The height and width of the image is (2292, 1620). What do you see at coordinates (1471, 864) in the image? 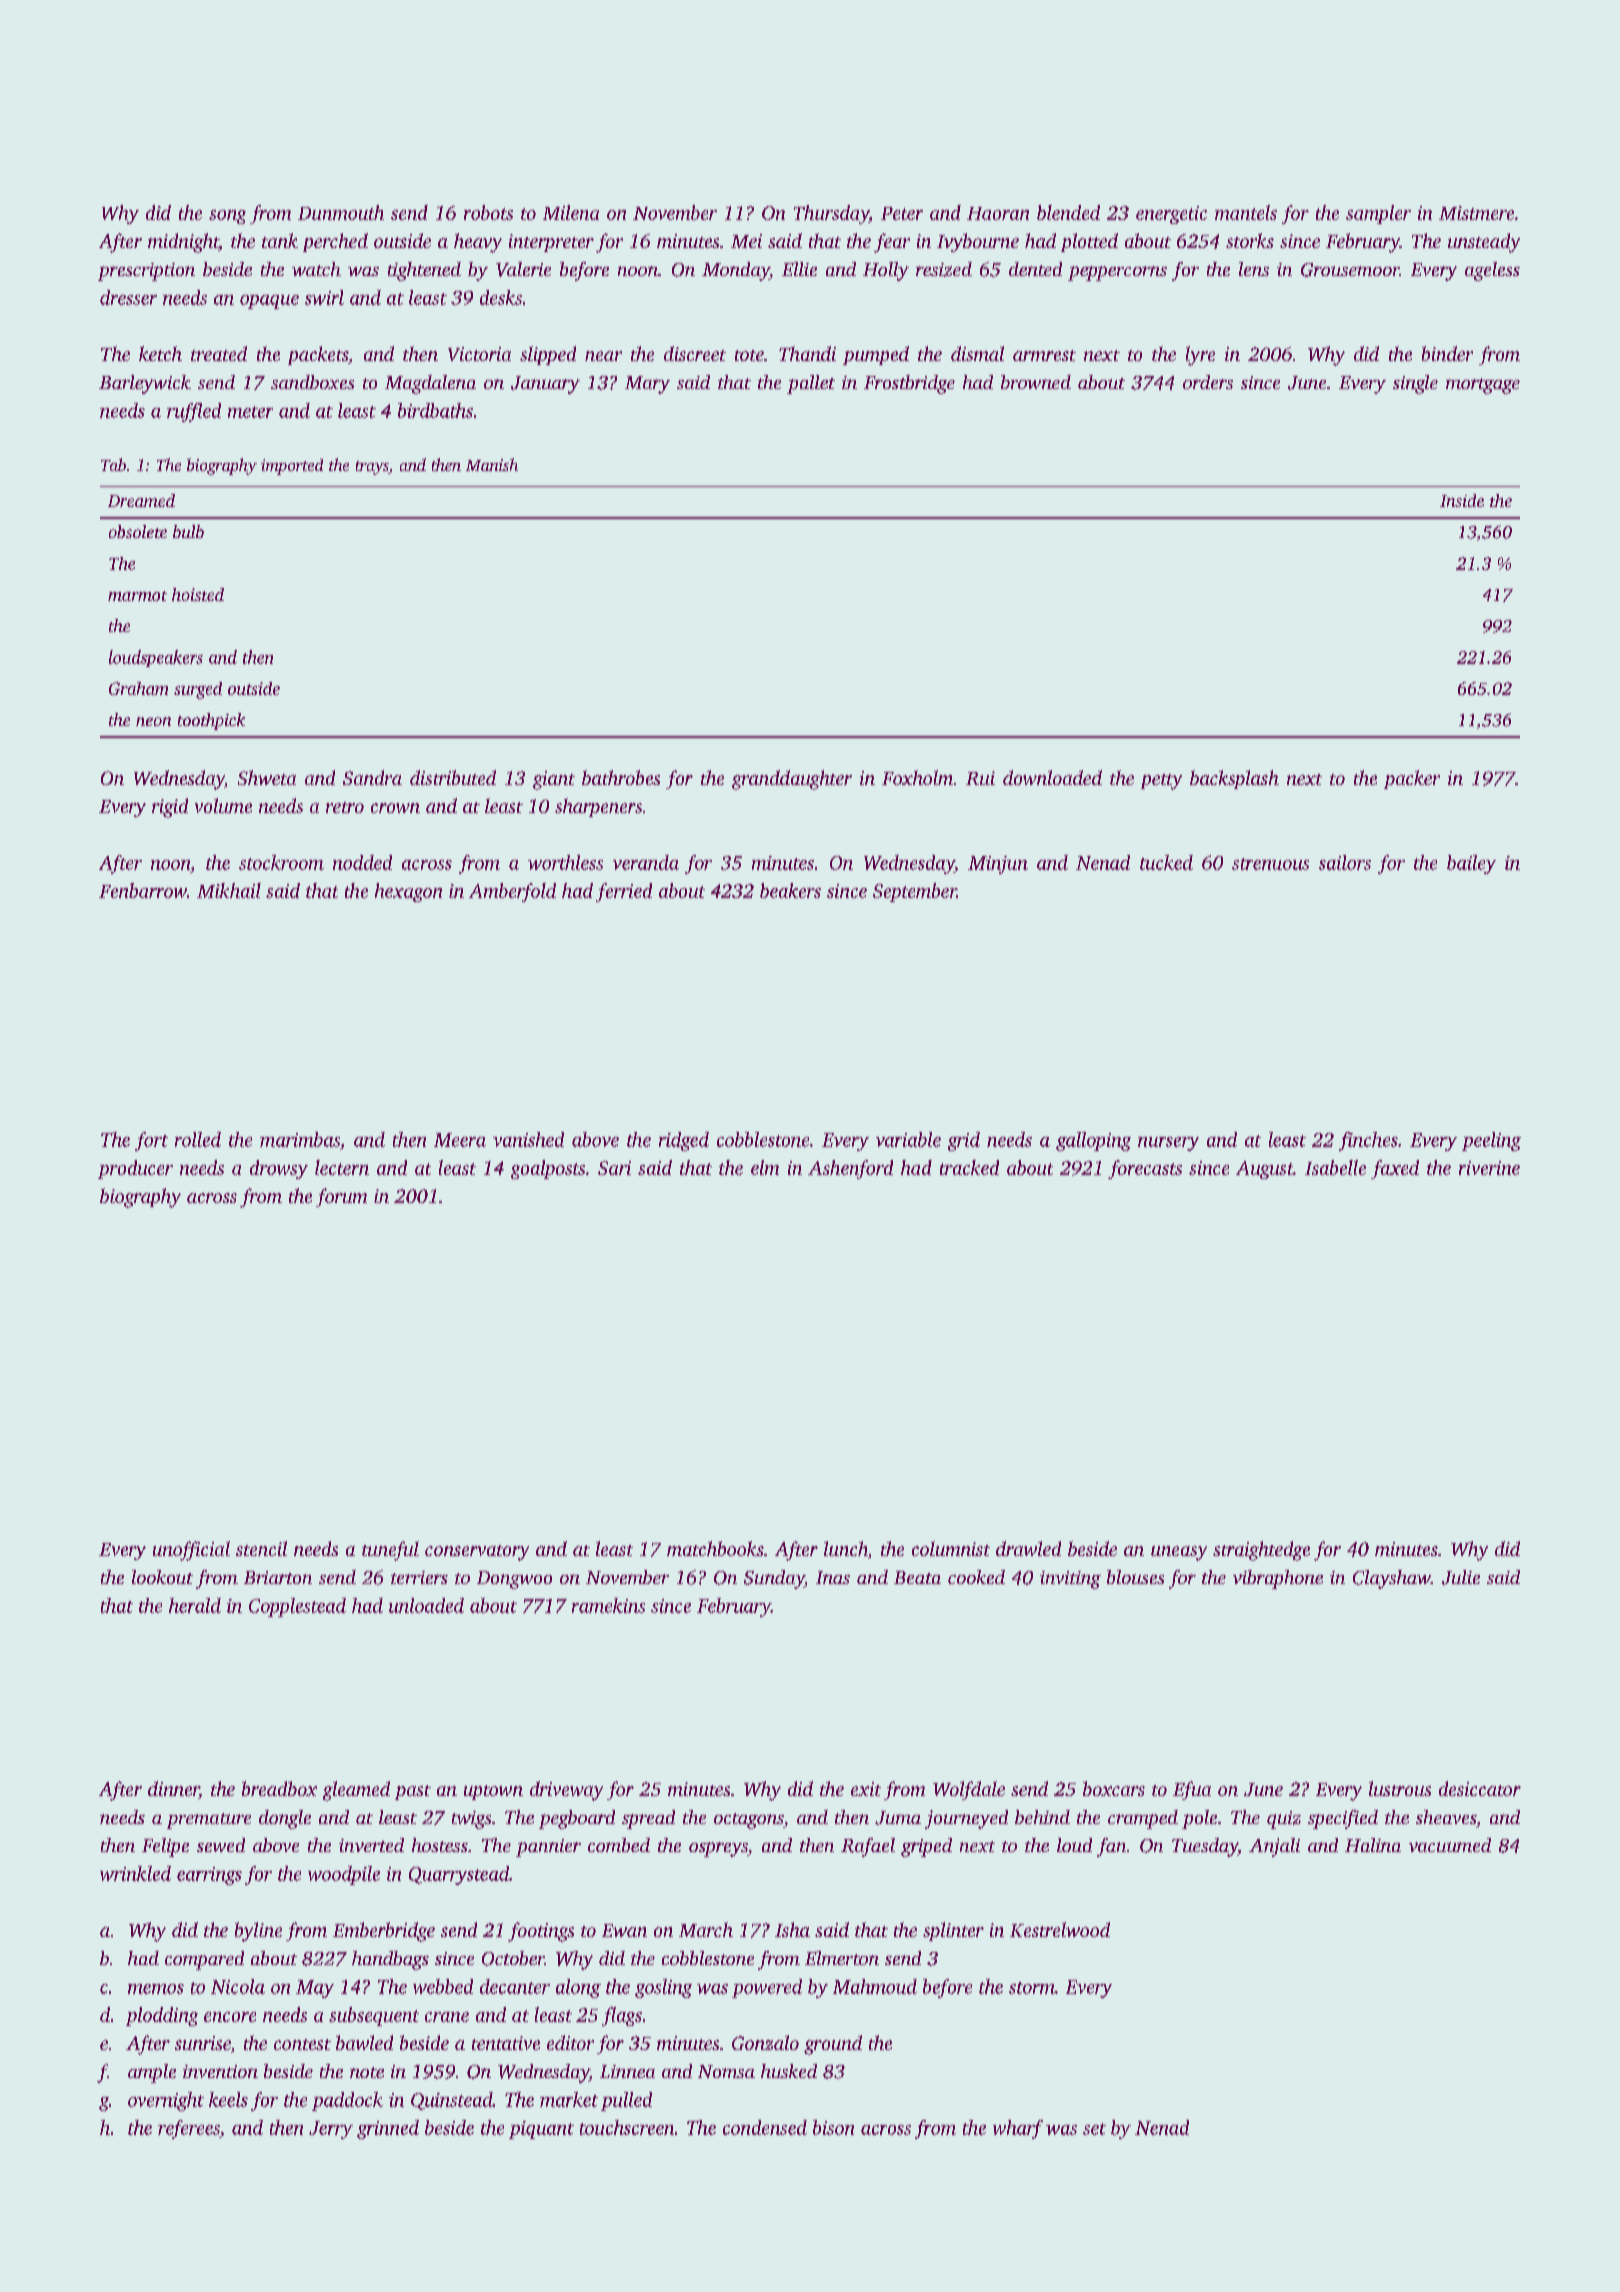
I see `bailey` at bounding box center [1471, 864].
